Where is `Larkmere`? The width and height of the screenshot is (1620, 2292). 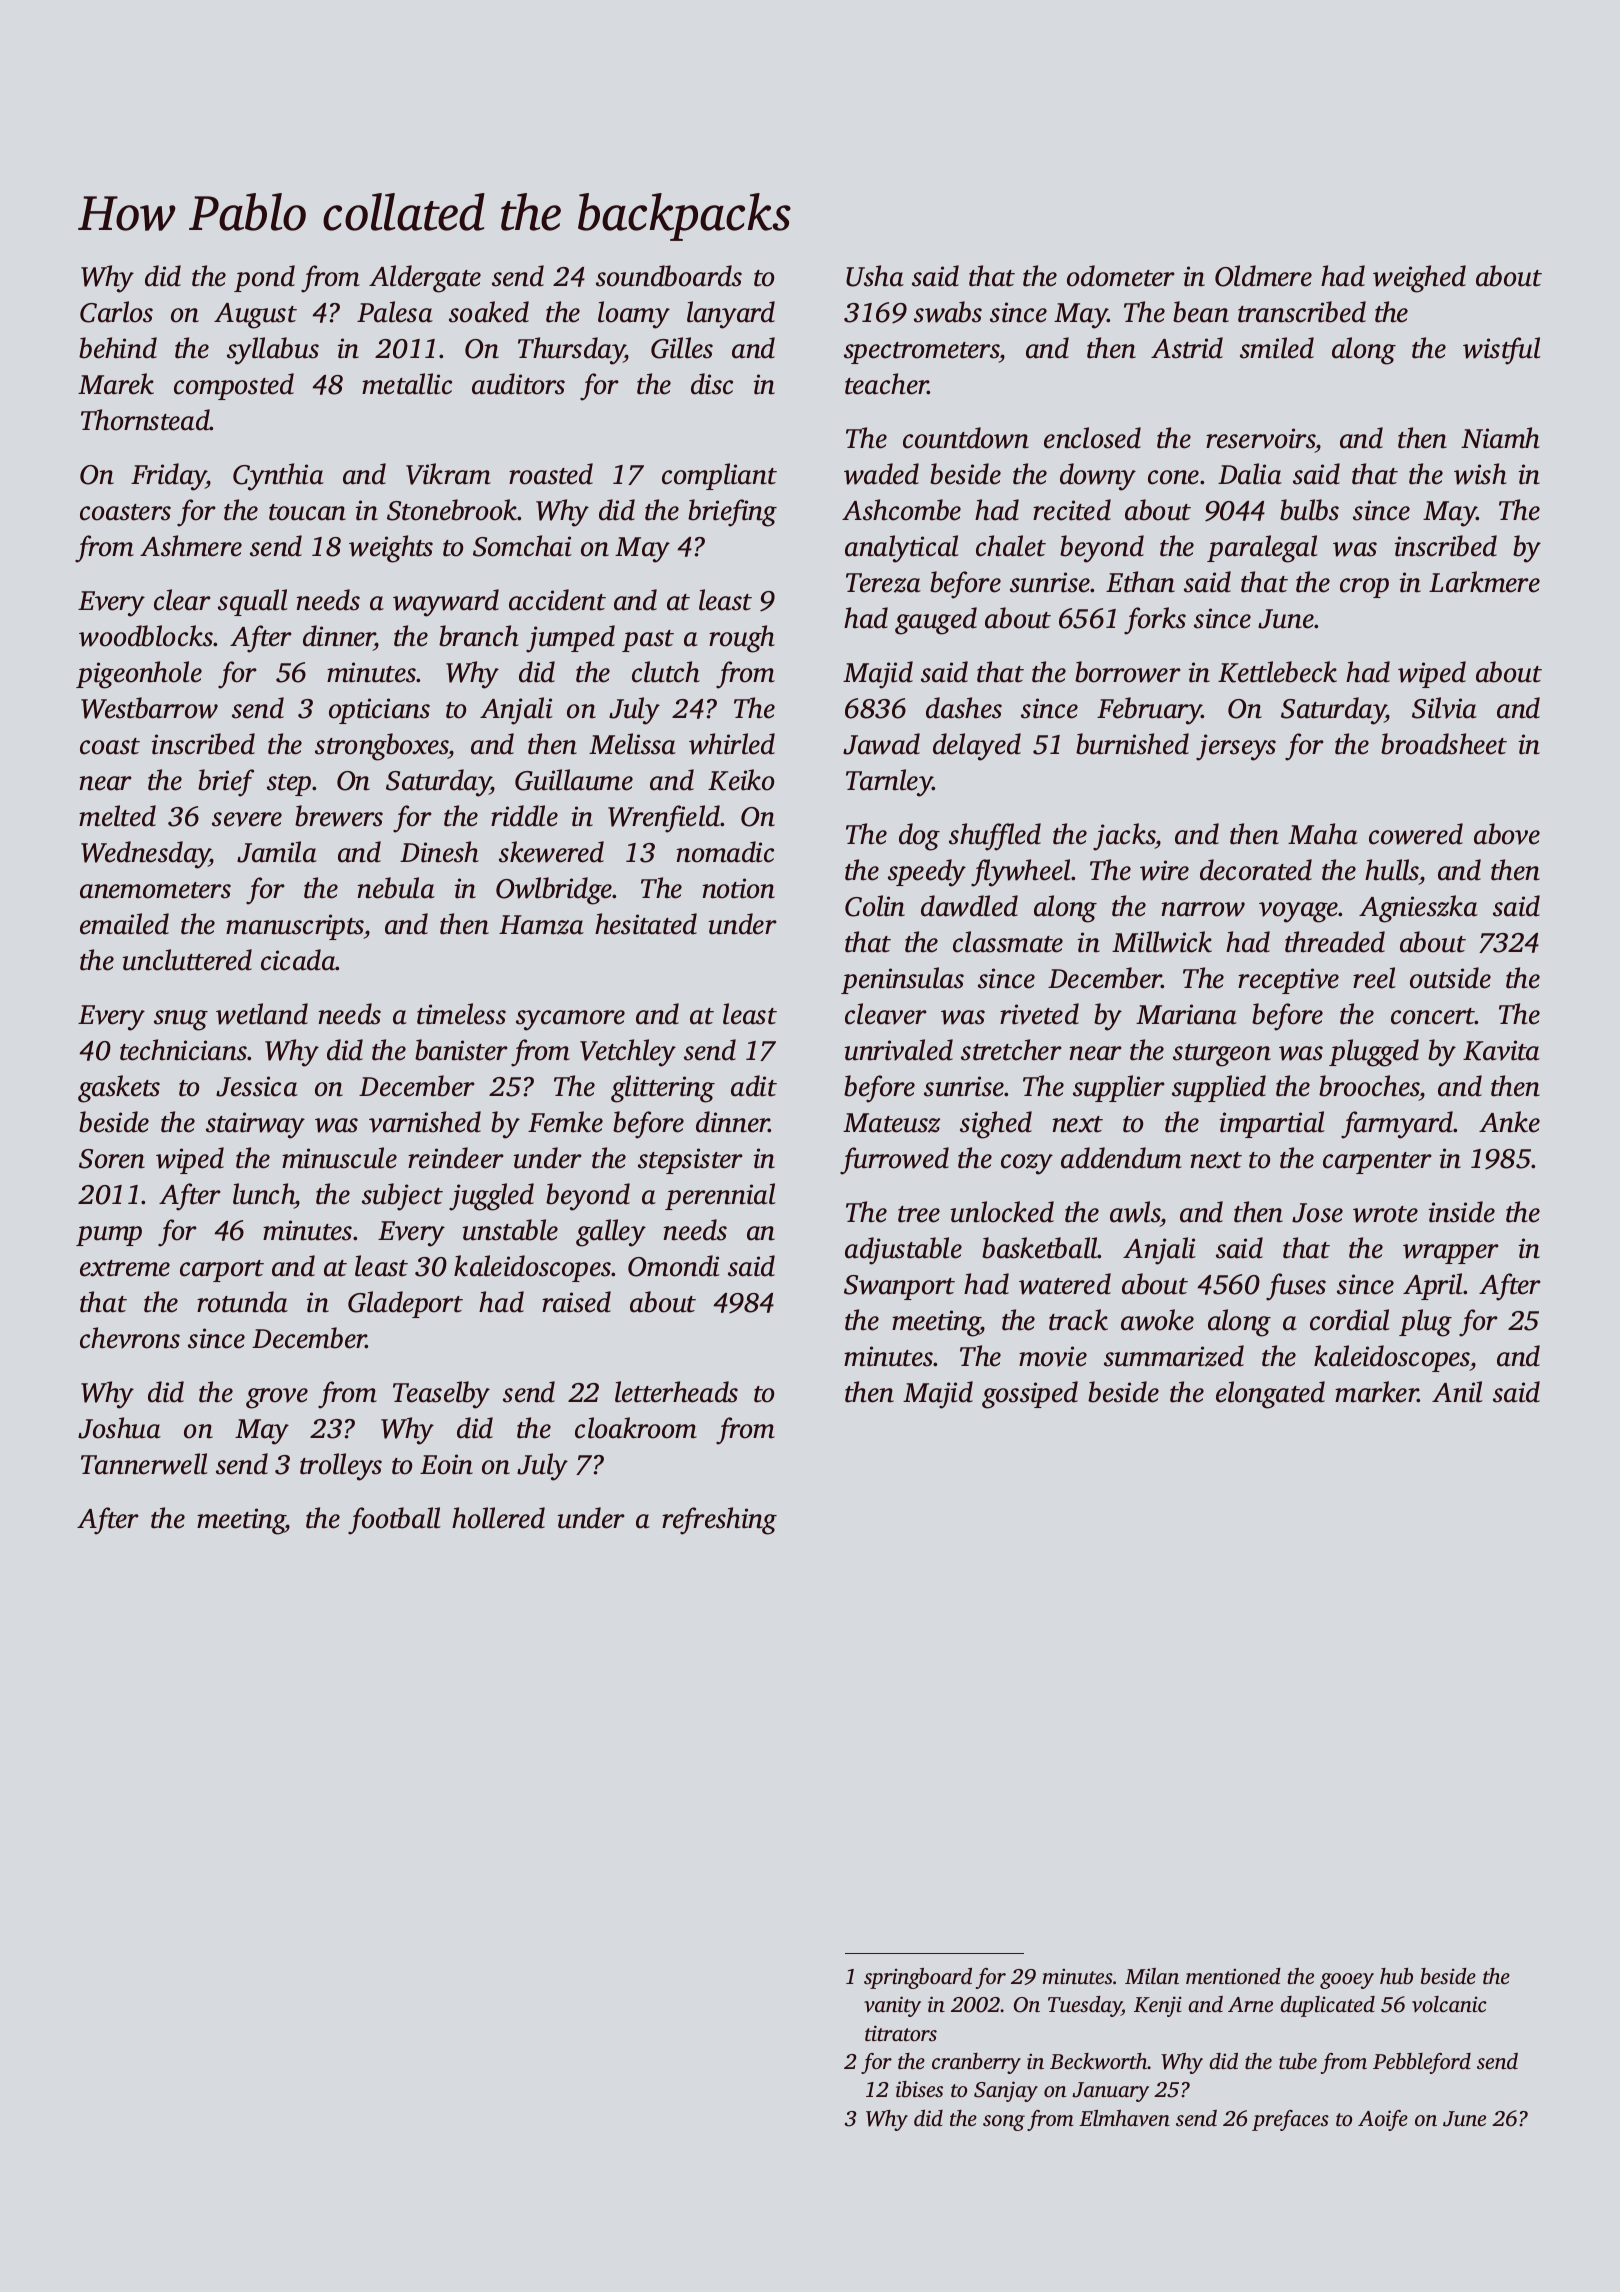
Larkmere is located at coordinates (1484, 582).
